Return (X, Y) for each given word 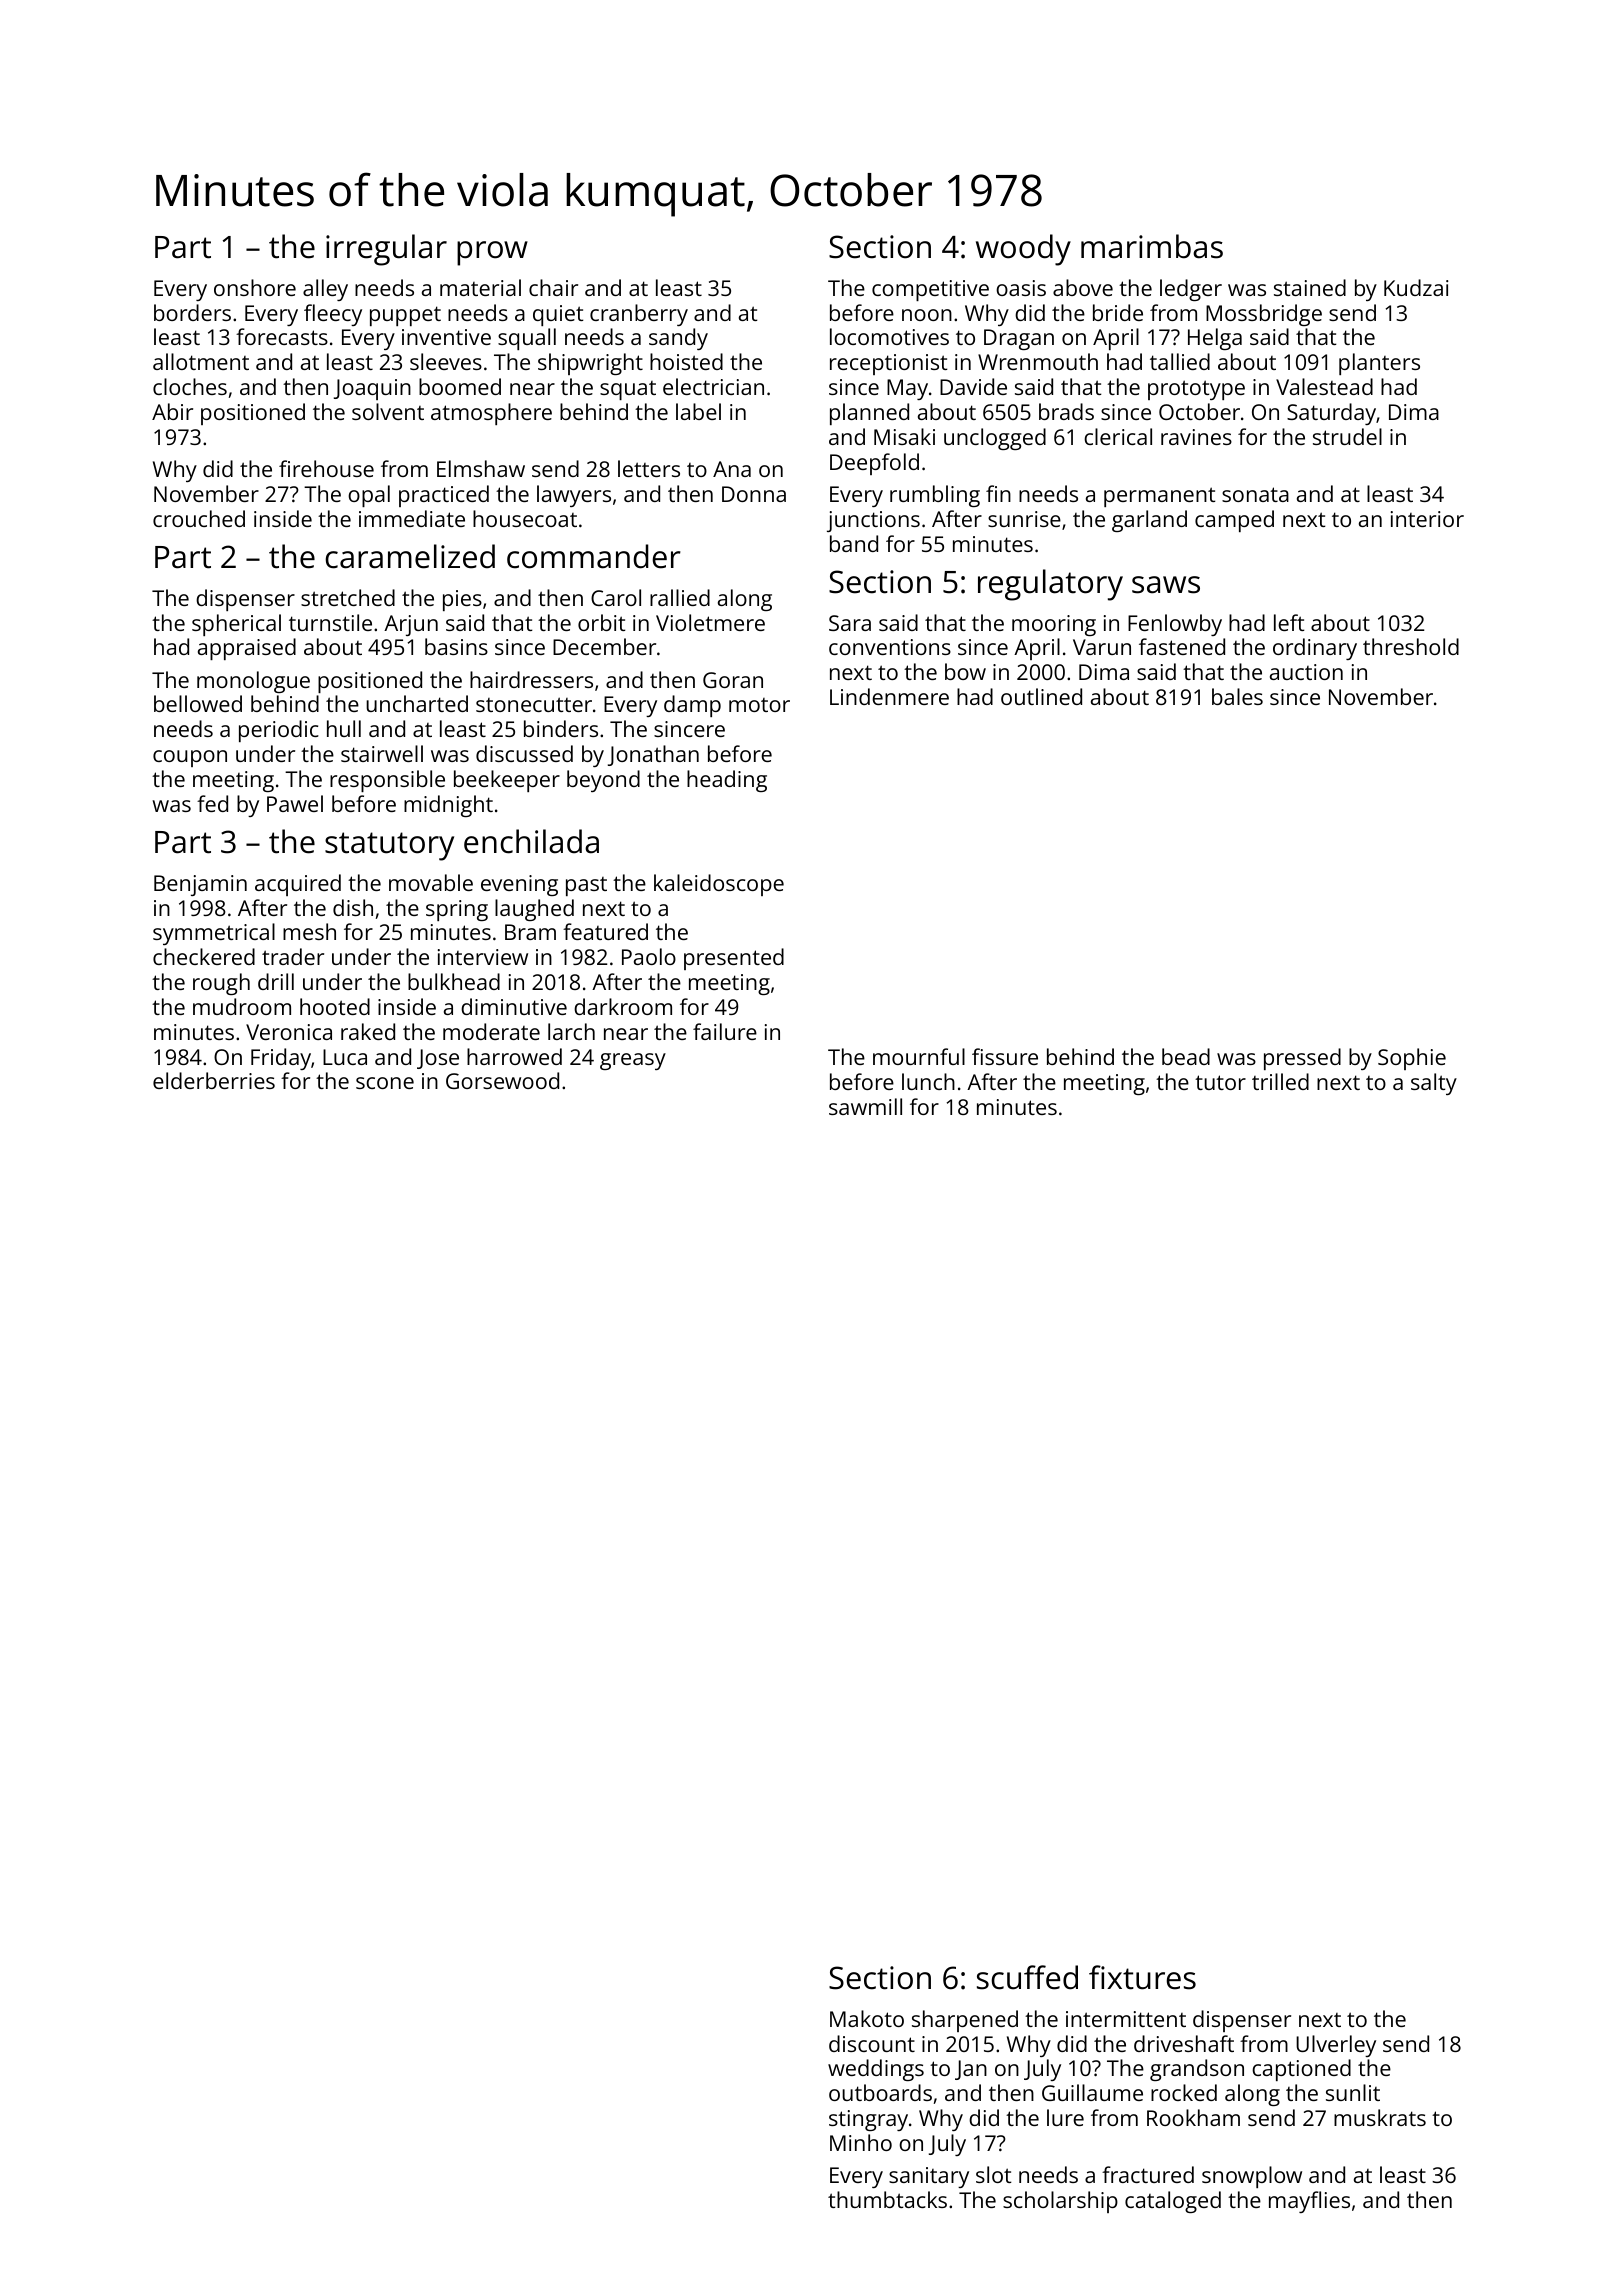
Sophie (1412, 1059)
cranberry (639, 315)
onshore (255, 287)
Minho (861, 2142)
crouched (199, 518)
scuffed (1027, 1977)
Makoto (867, 2018)
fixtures (1142, 1977)
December (604, 646)
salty (1434, 1084)
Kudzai (1416, 287)
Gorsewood (502, 1080)
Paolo (649, 956)
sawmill (865, 1106)
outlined (1041, 696)
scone (385, 1083)
